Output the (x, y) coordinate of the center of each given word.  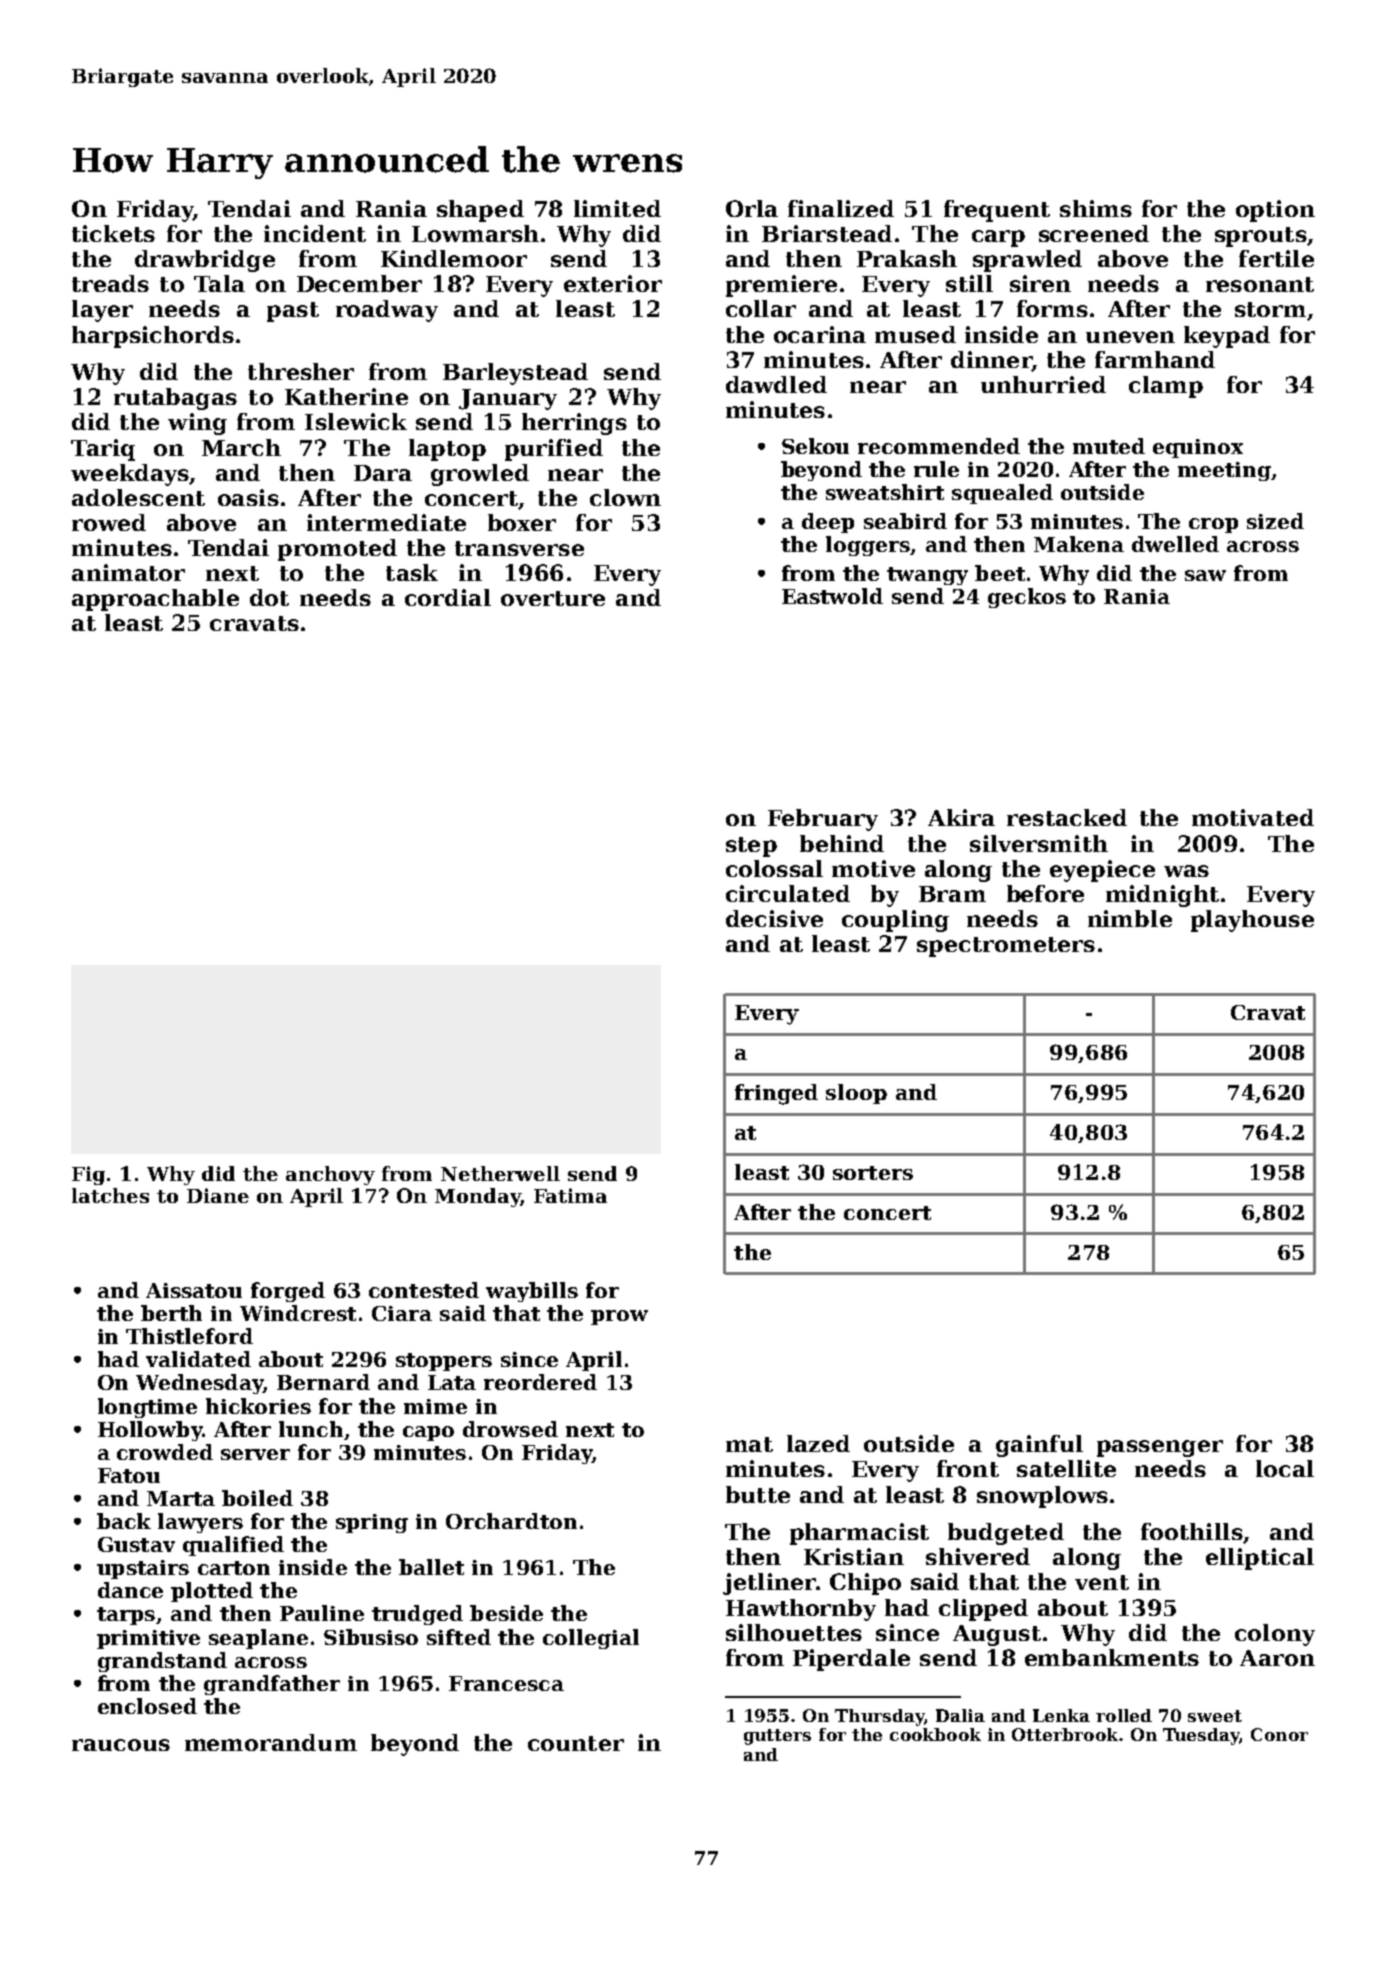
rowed (109, 522)
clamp (1166, 387)
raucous (121, 1745)
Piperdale (851, 1660)
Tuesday (1201, 1736)
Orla (752, 208)
